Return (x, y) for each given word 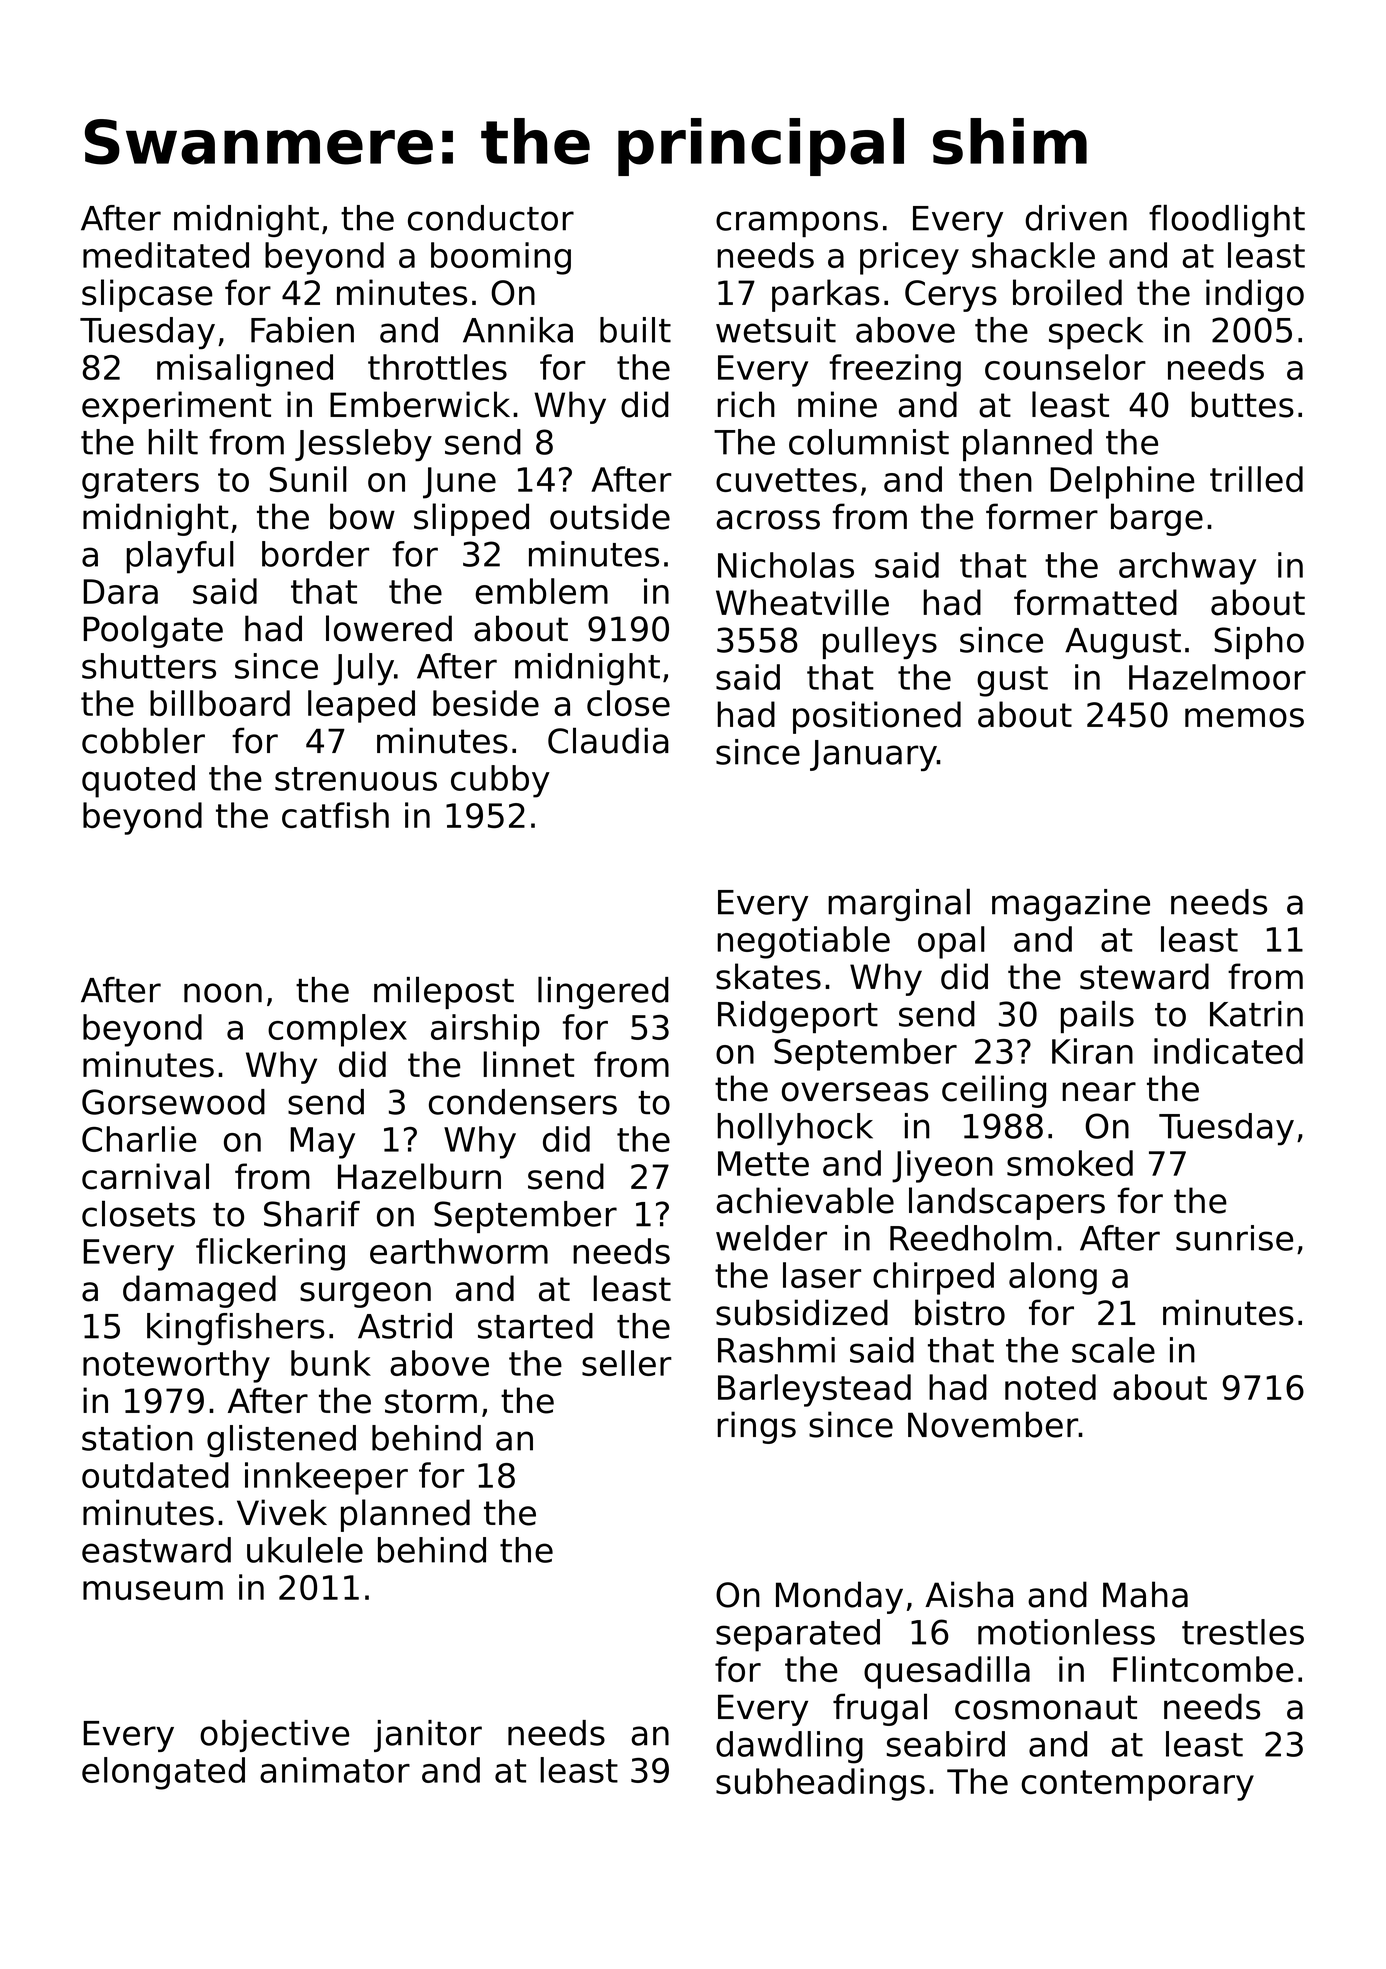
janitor (428, 1736)
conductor (491, 218)
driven (1076, 218)
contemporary (1137, 1785)
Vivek (282, 1512)
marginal (899, 904)
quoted (138, 781)
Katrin (1256, 1014)
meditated (166, 255)
